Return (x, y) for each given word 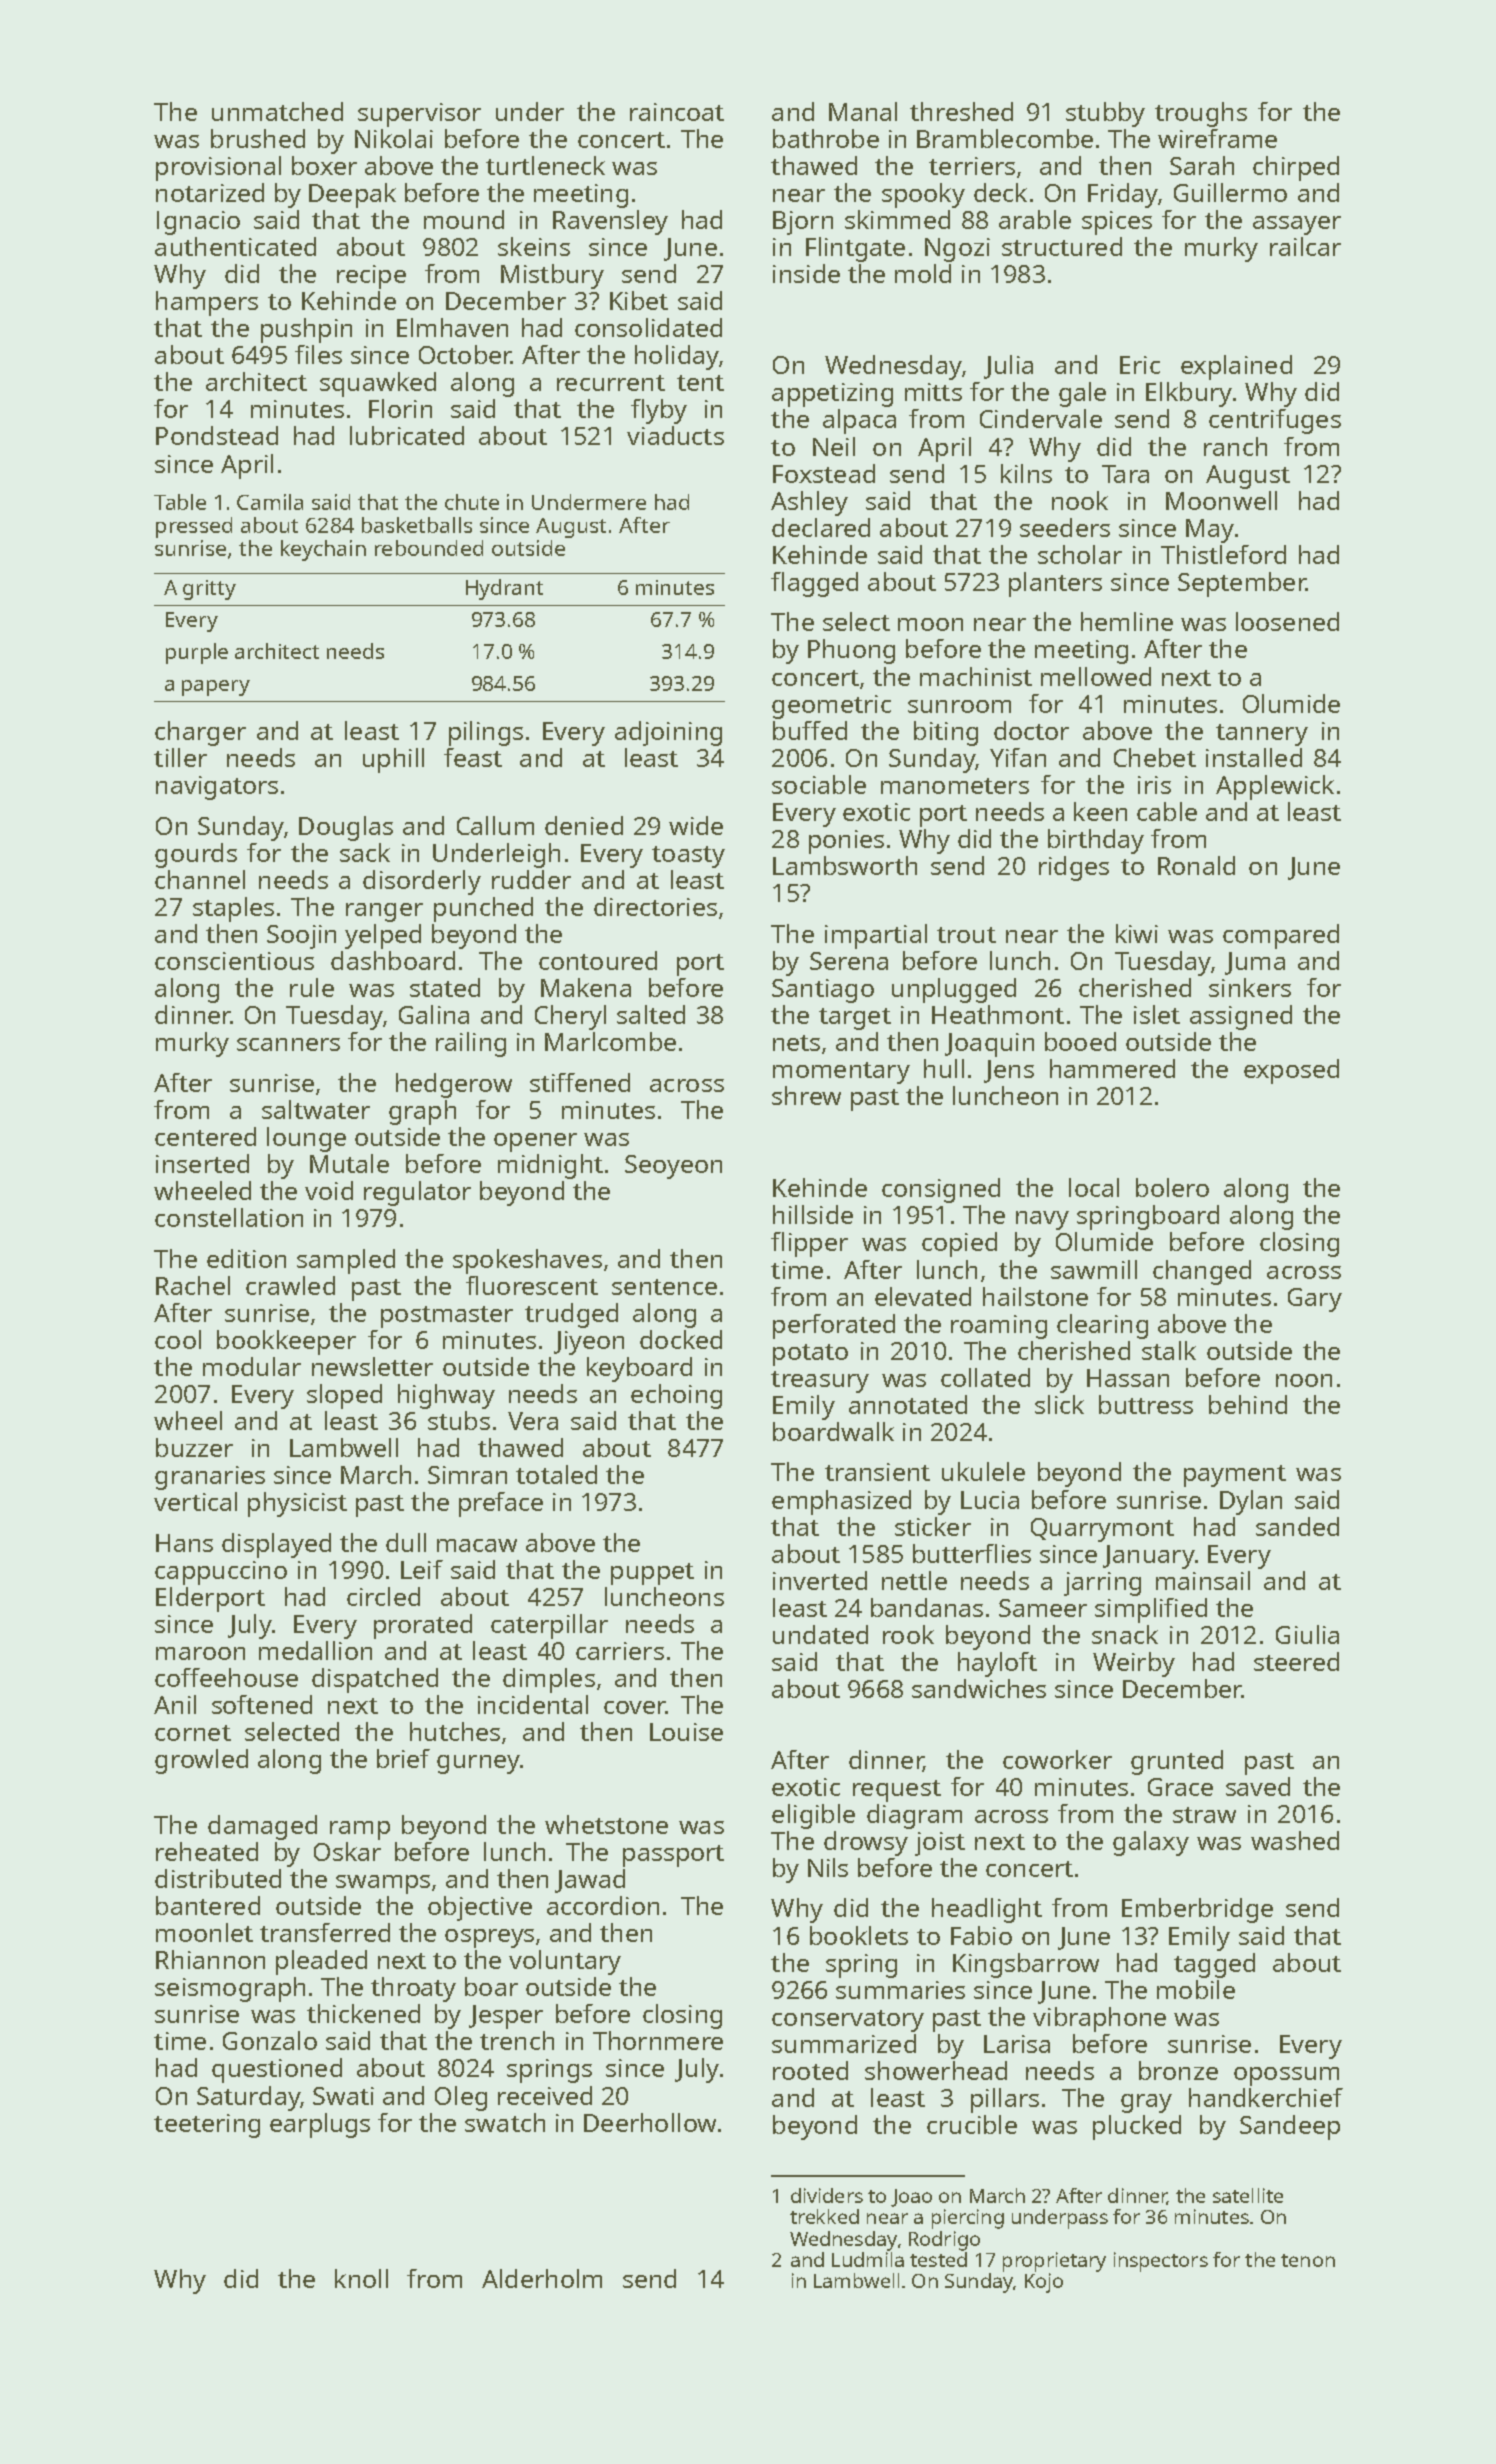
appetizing (832, 395)
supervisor (419, 115)
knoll (361, 2278)
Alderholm (542, 2278)
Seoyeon (673, 1167)
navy (1042, 1220)
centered (205, 1136)
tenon (1308, 2260)
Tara (1125, 474)
